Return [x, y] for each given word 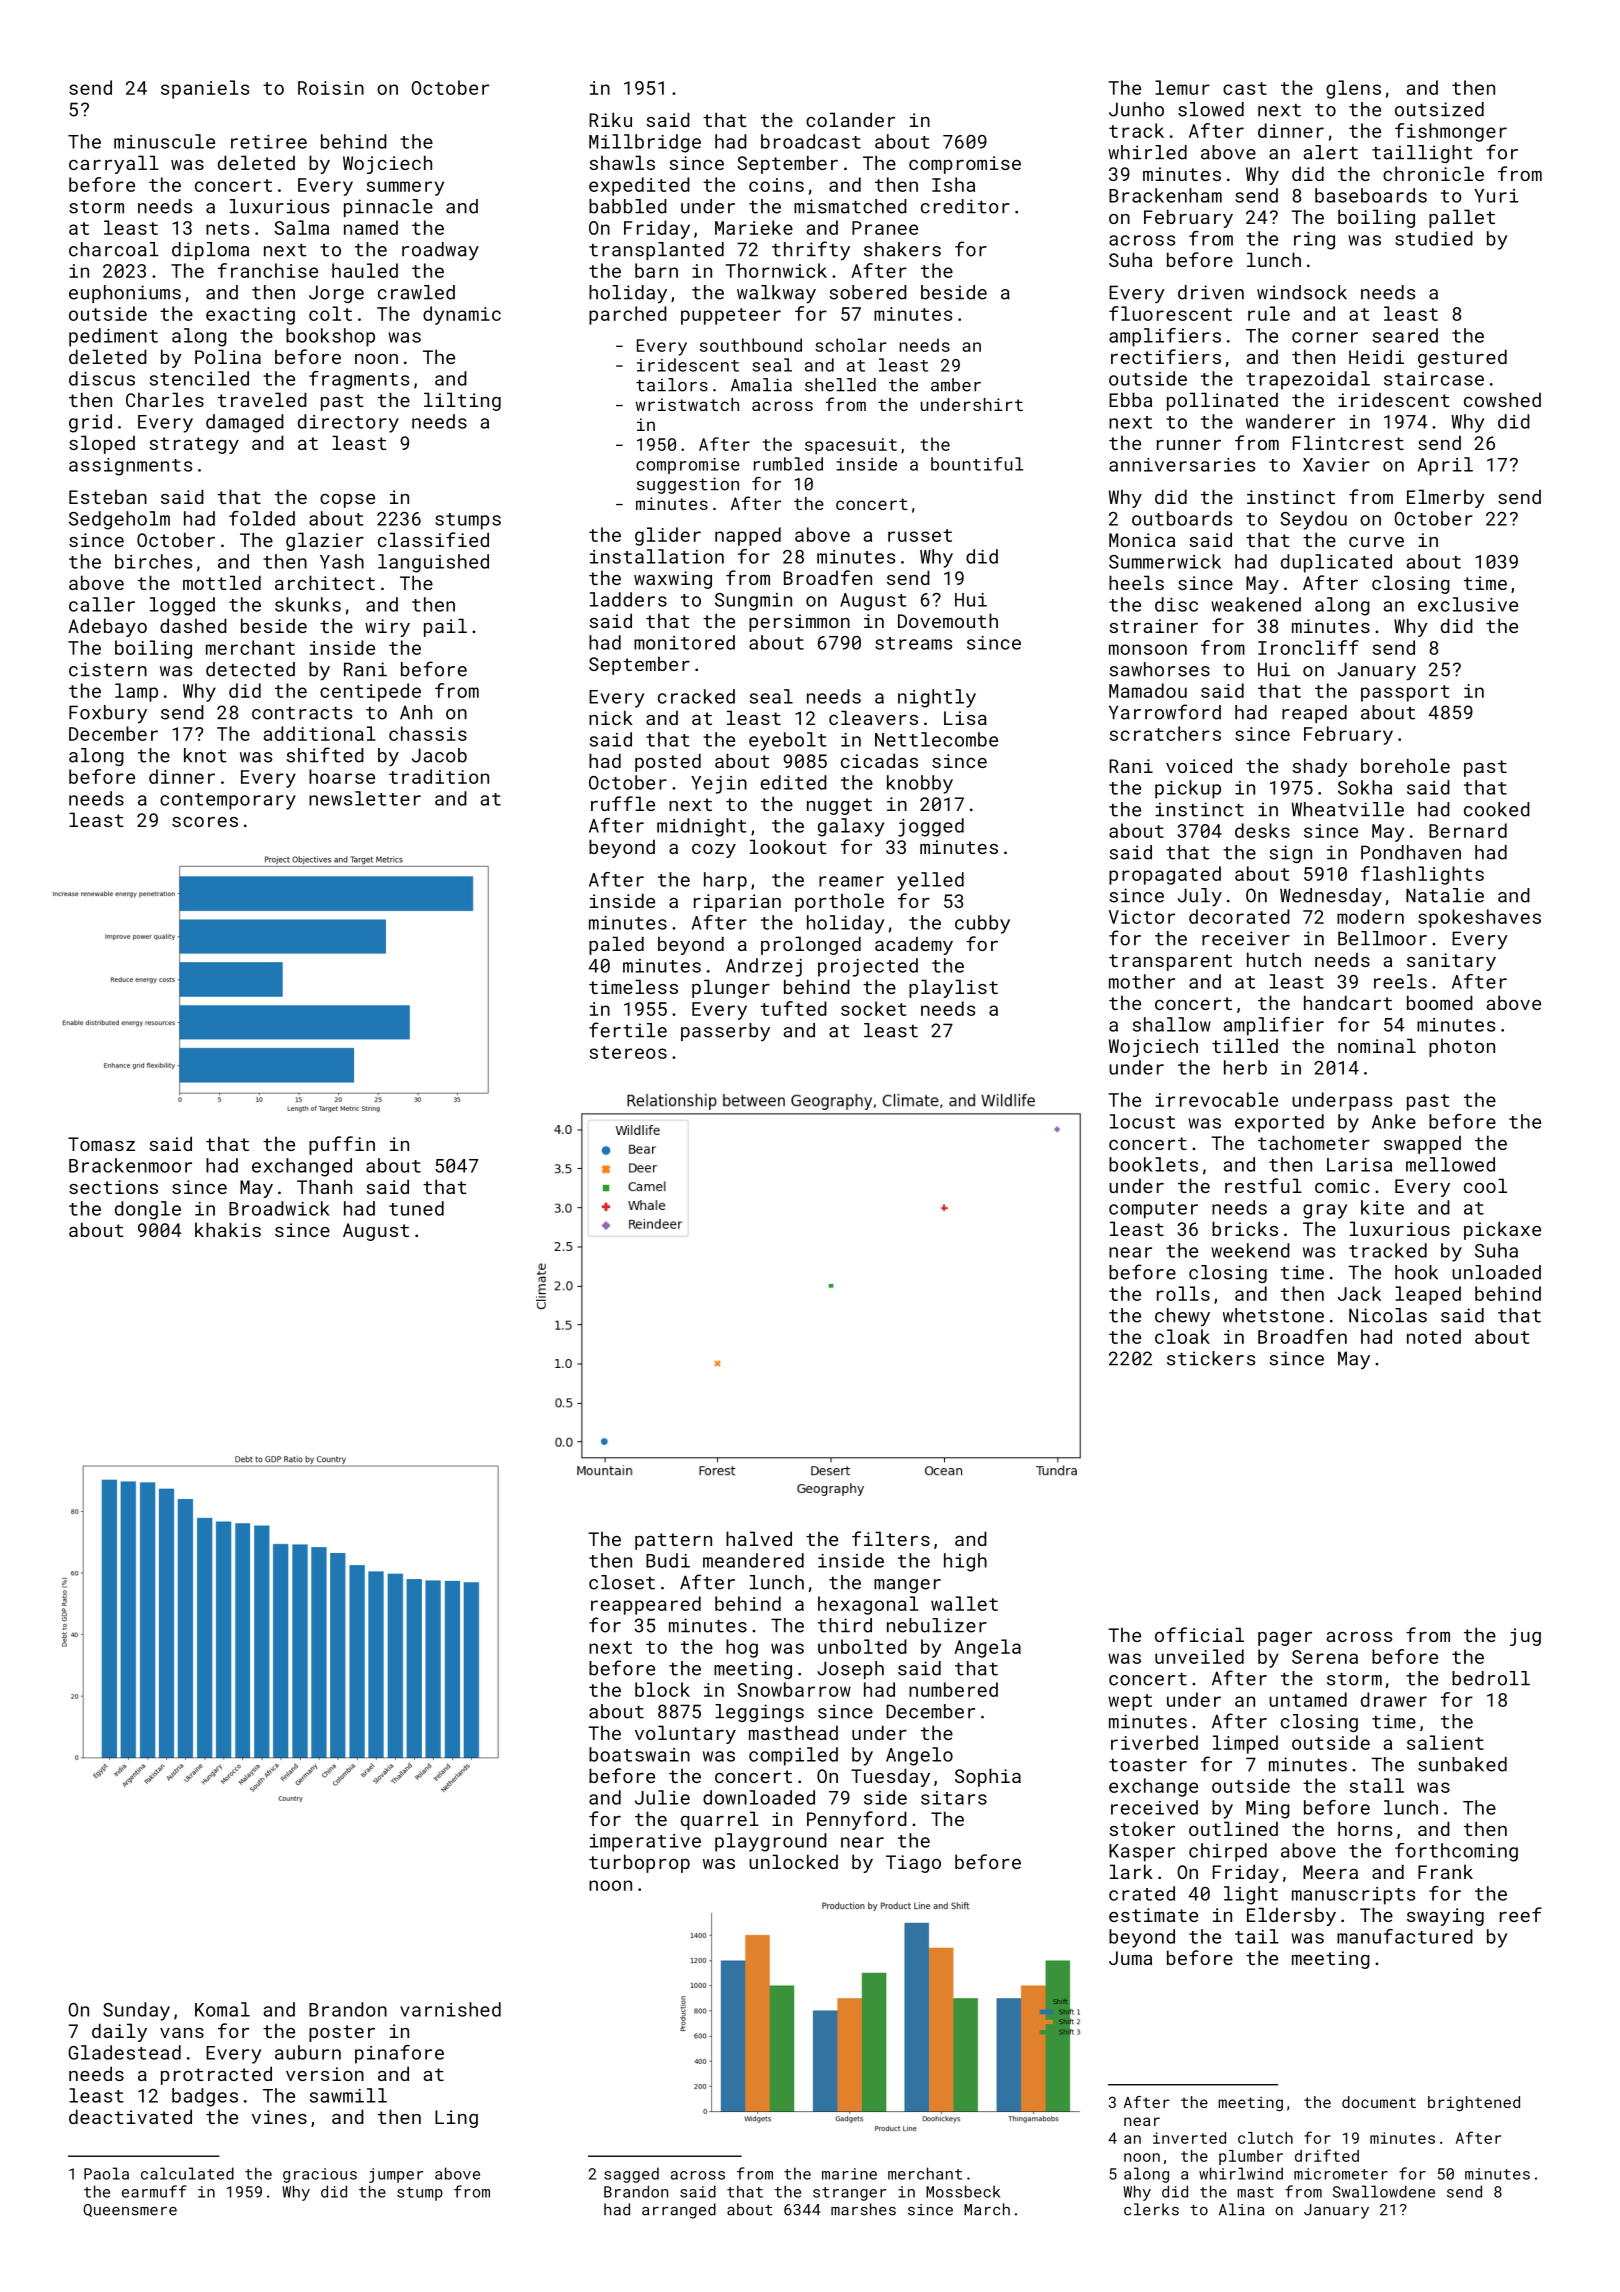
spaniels [205, 89]
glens [1353, 89]
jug [1525, 1637]
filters [891, 1538]
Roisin [331, 88]
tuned [416, 1208]
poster [342, 2033]
